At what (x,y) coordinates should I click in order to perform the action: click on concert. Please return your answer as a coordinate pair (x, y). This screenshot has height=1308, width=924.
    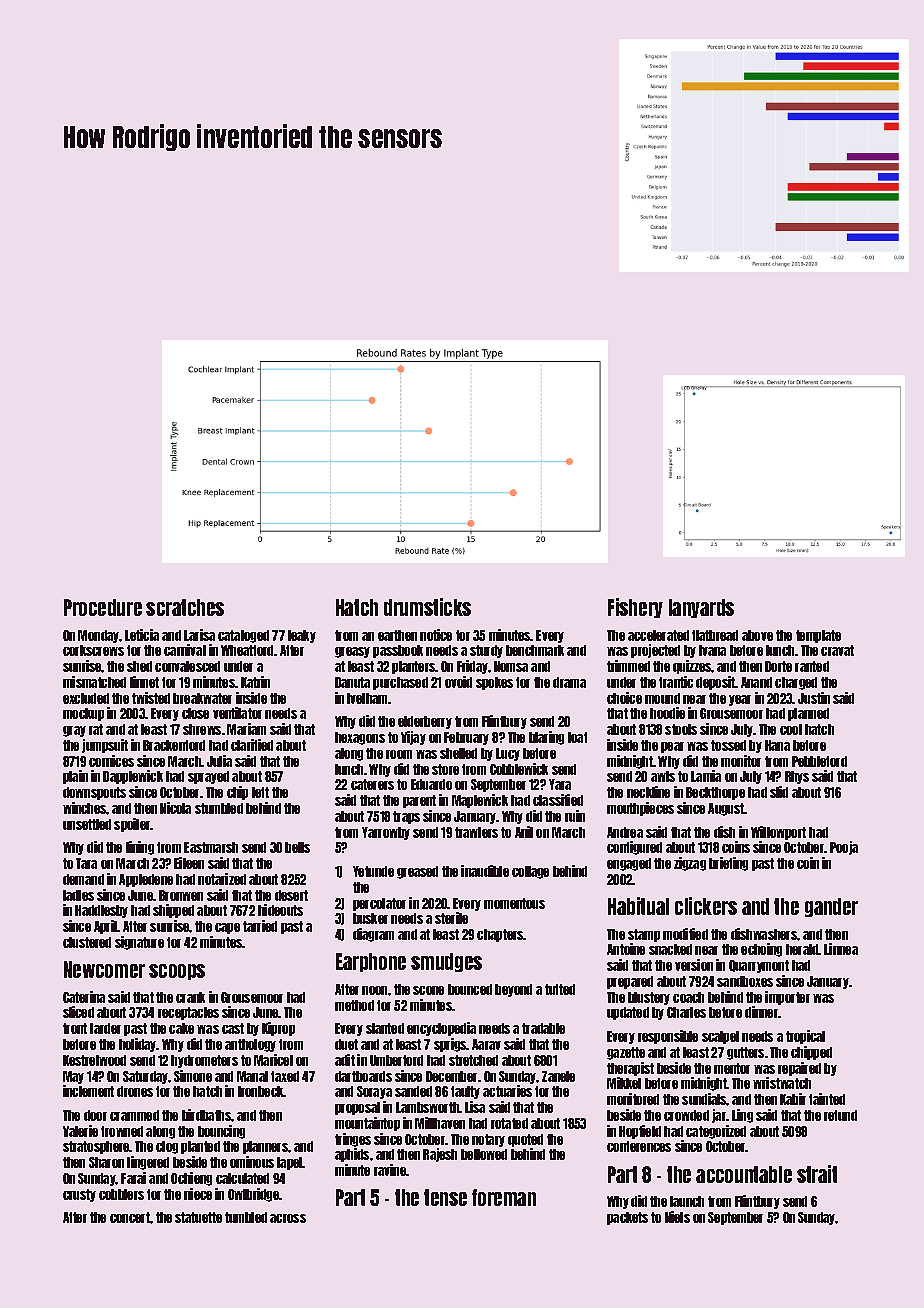
    Looking at the image, I should click on (130, 1217).
